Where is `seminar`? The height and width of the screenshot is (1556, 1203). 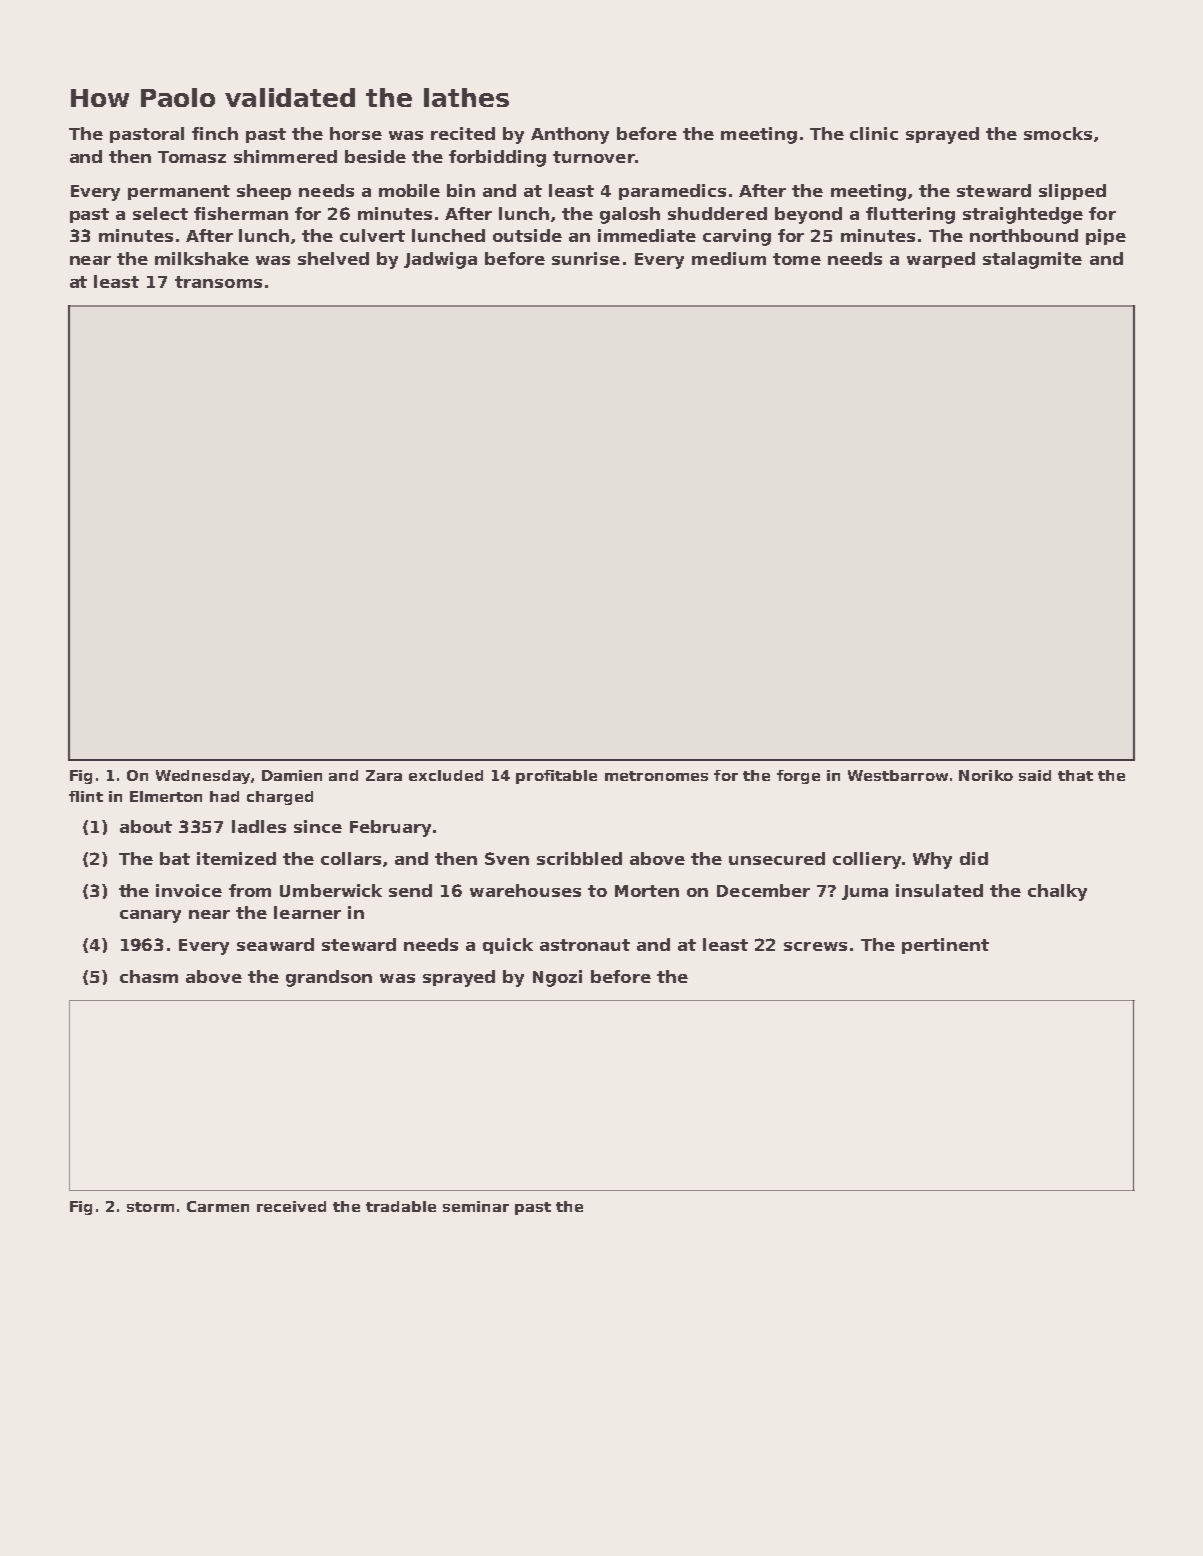 seminar is located at coordinates (476, 1206).
